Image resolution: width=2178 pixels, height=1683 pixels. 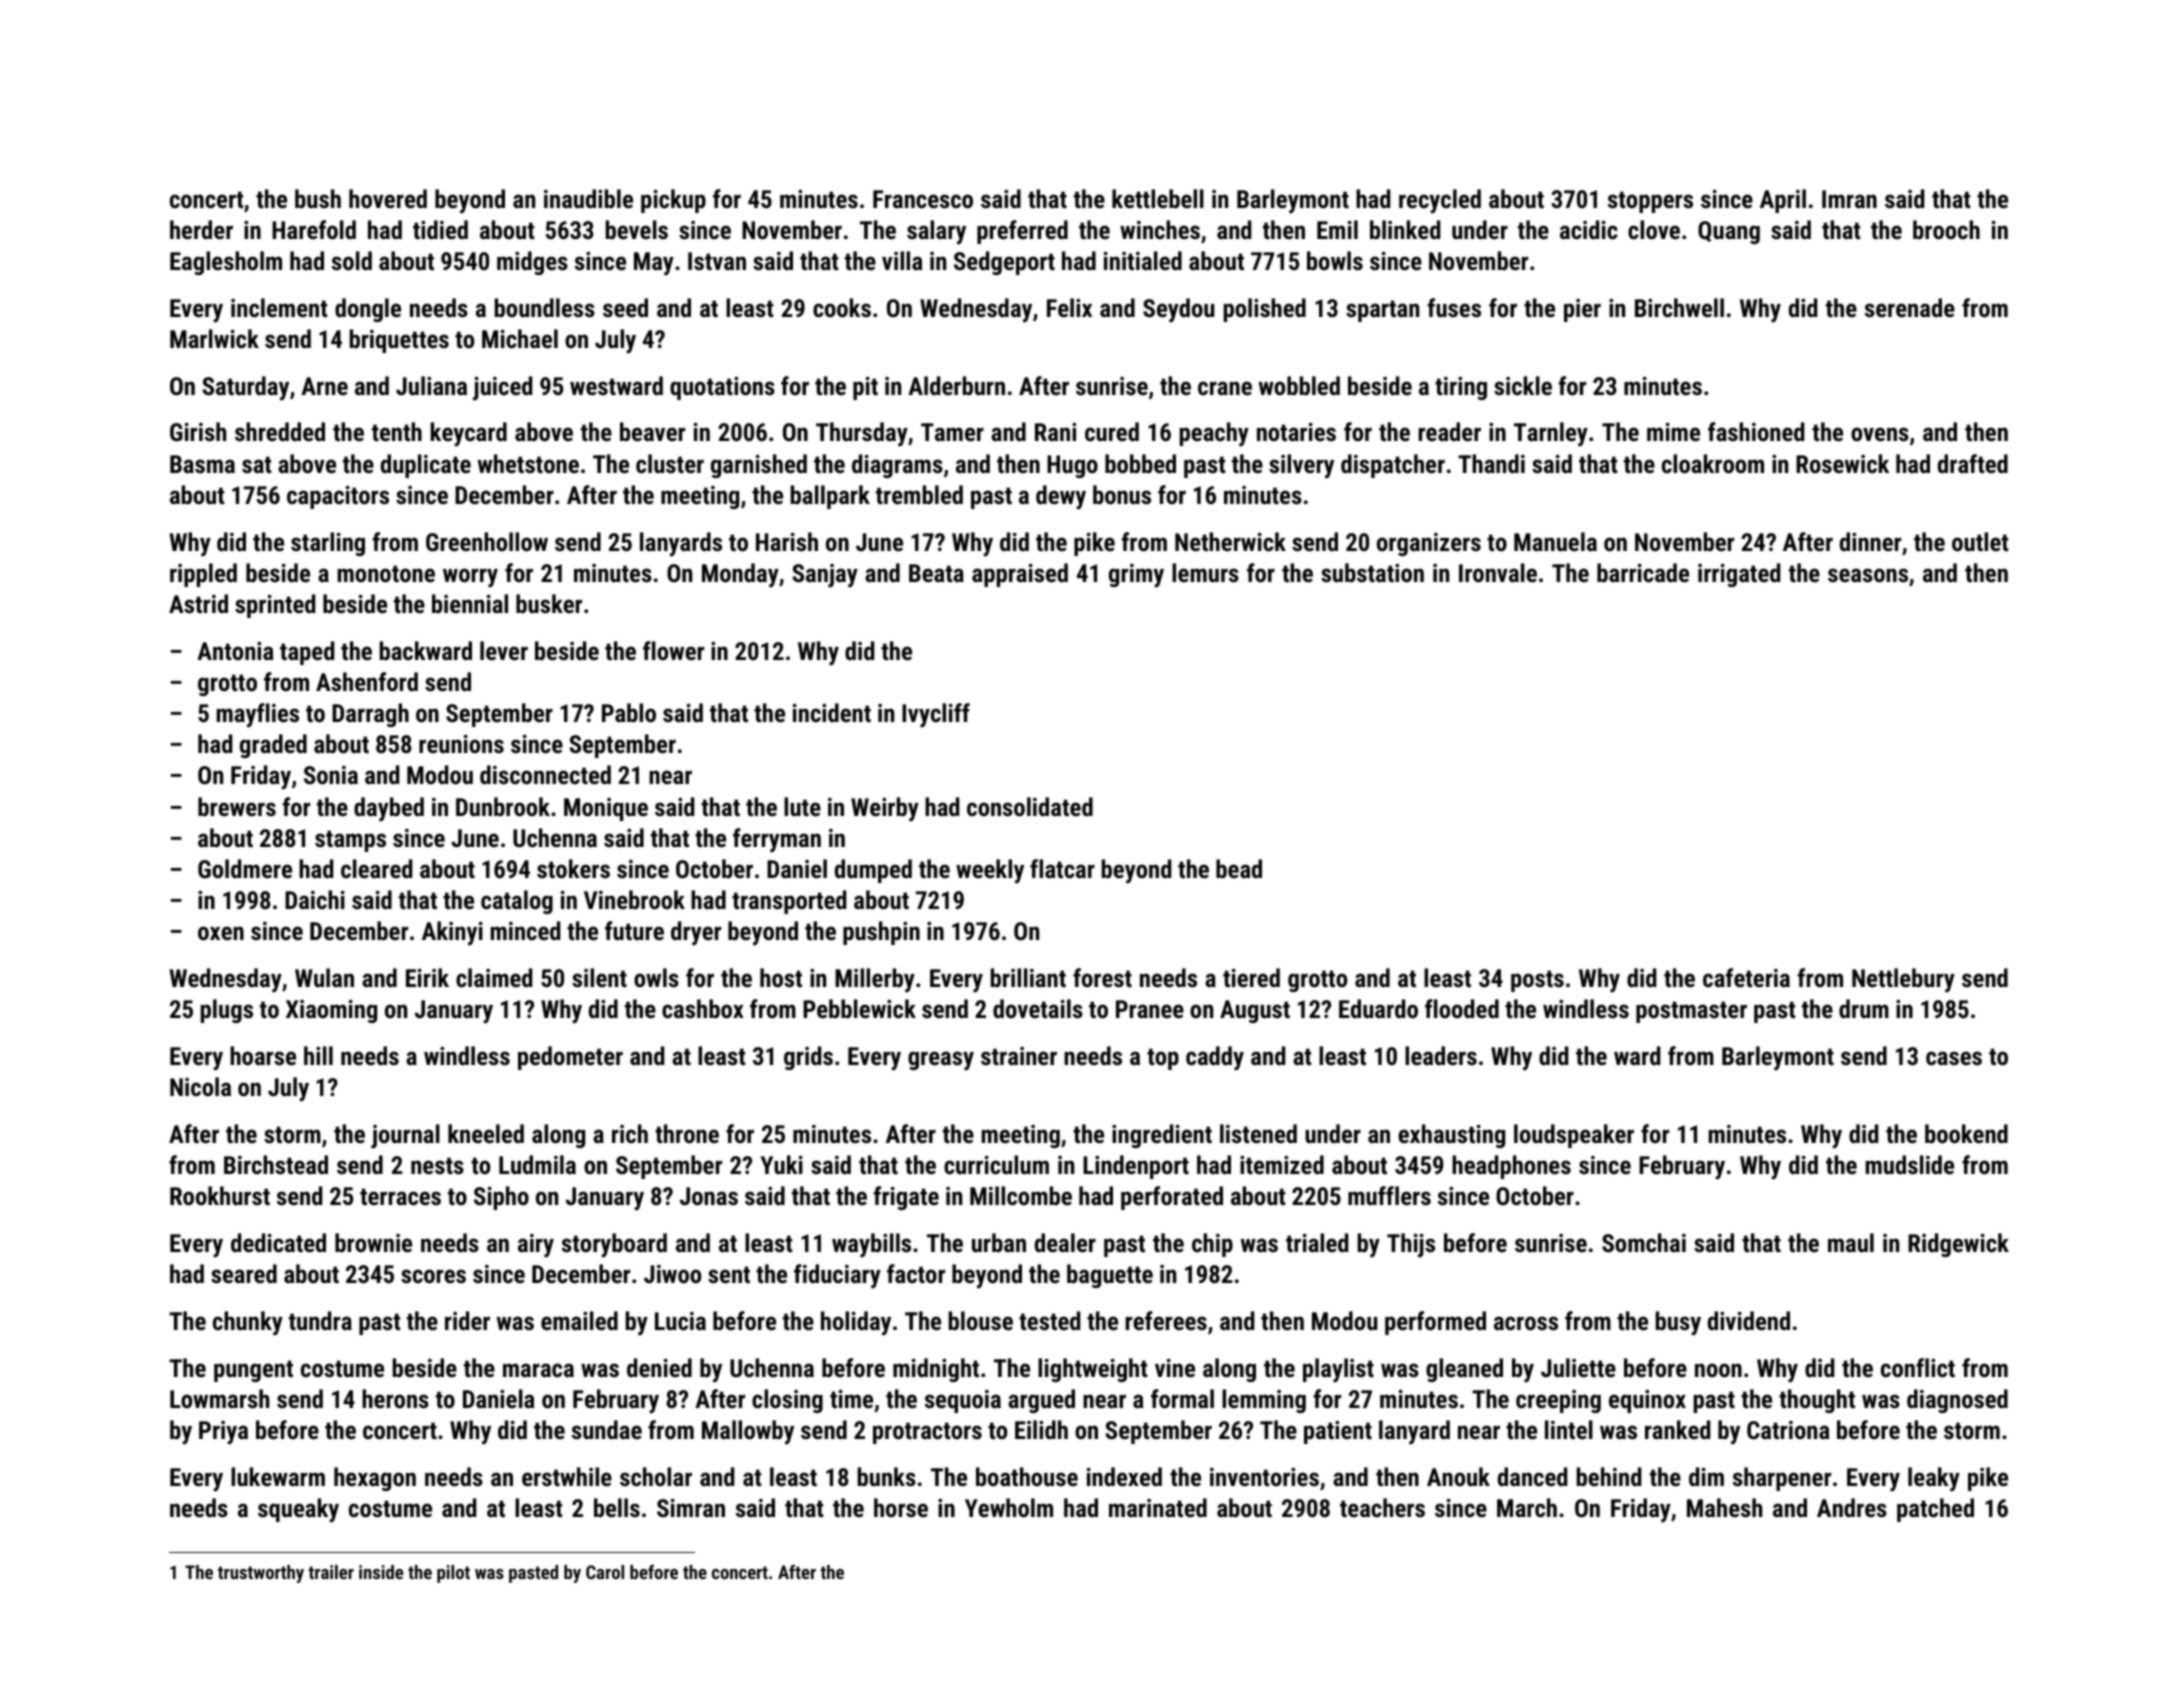 I want to click on Ridgewick, so click(x=1958, y=1245).
